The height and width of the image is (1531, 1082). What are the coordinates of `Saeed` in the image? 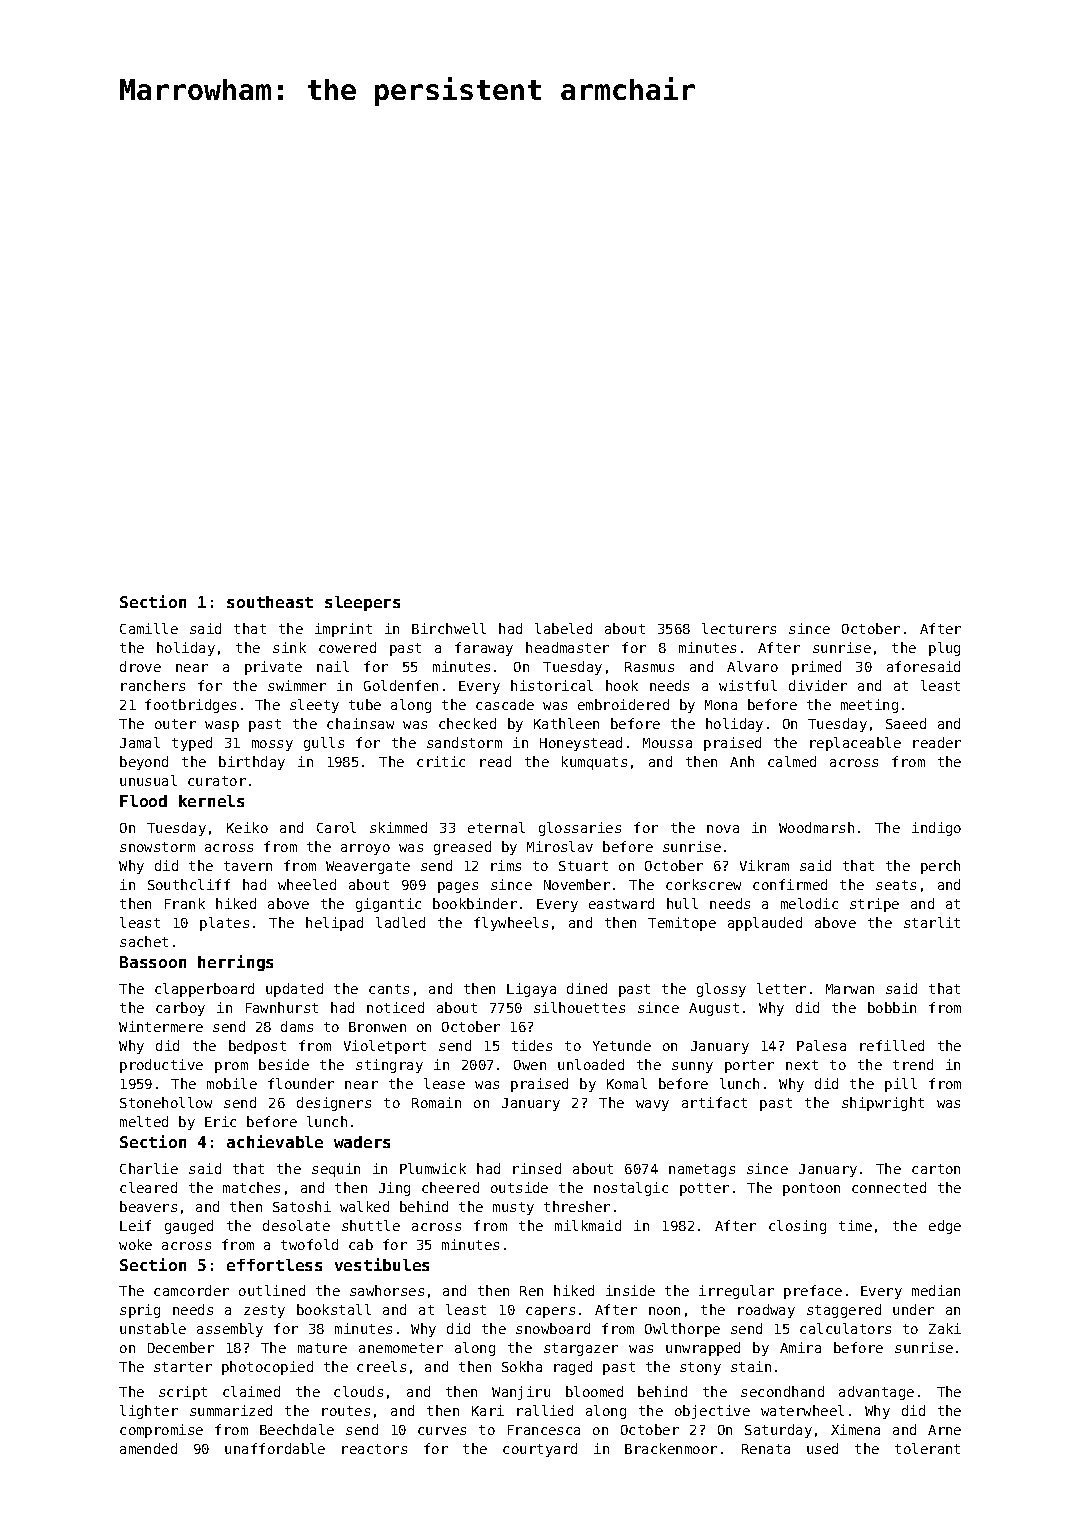 It's located at (906, 723).
